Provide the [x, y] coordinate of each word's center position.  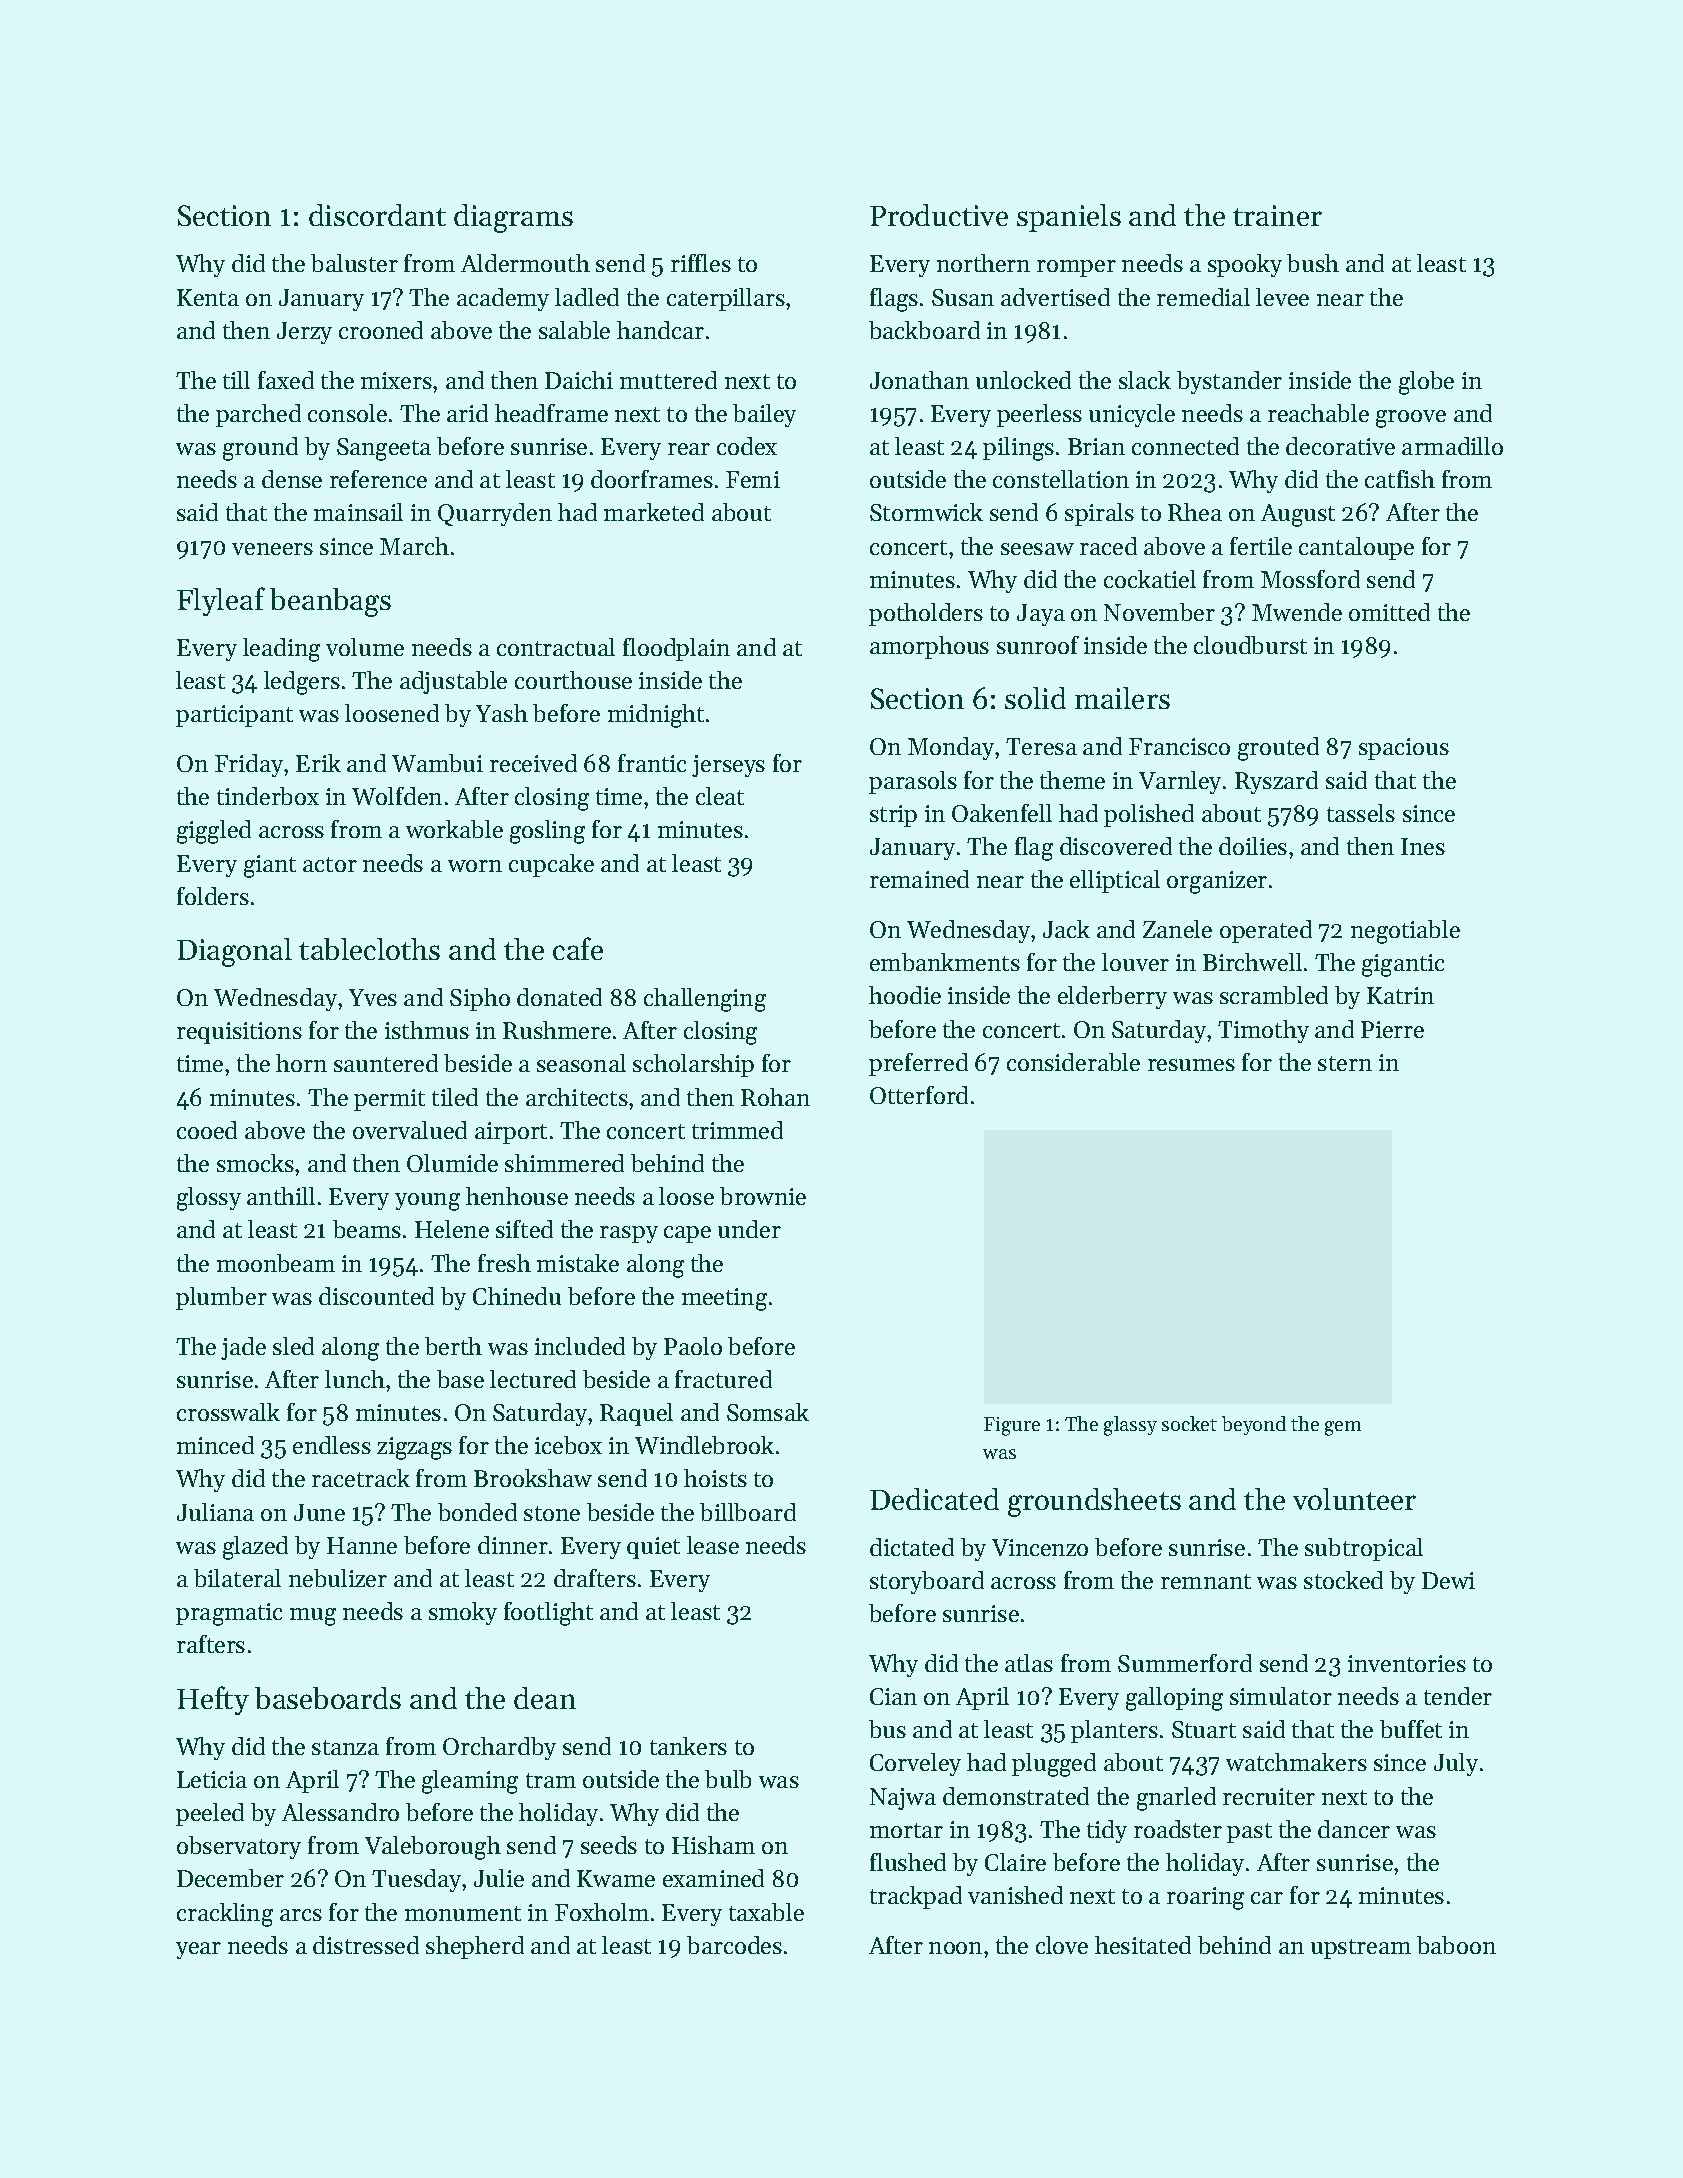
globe [1426, 383]
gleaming [470, 1782]
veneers [272, 549]
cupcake [551, 865]
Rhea [1195, 512]
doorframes [652, 479]
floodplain [676, 649]
